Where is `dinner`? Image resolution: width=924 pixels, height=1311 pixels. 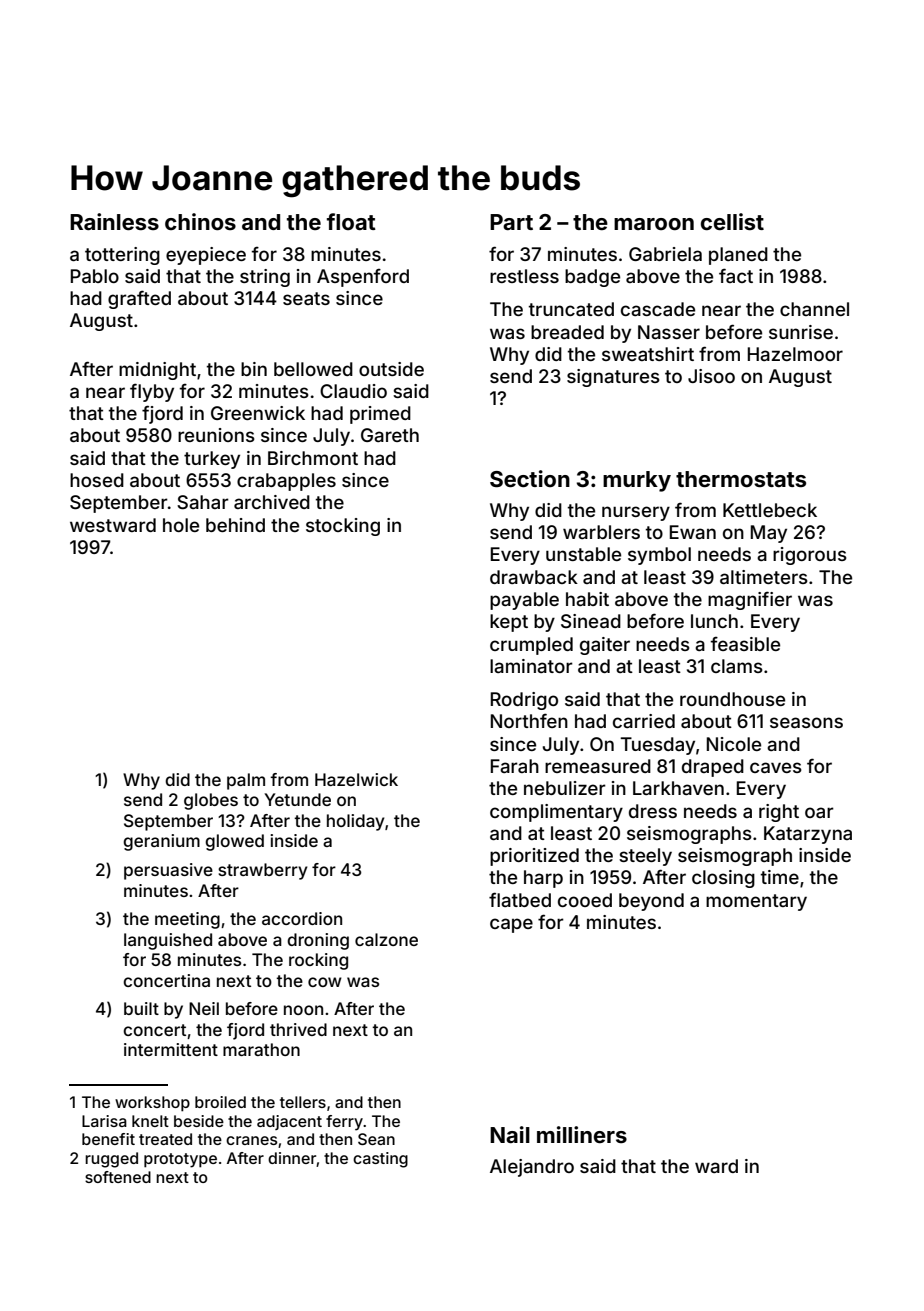 dinner is located at coordinates (292, 1158).
